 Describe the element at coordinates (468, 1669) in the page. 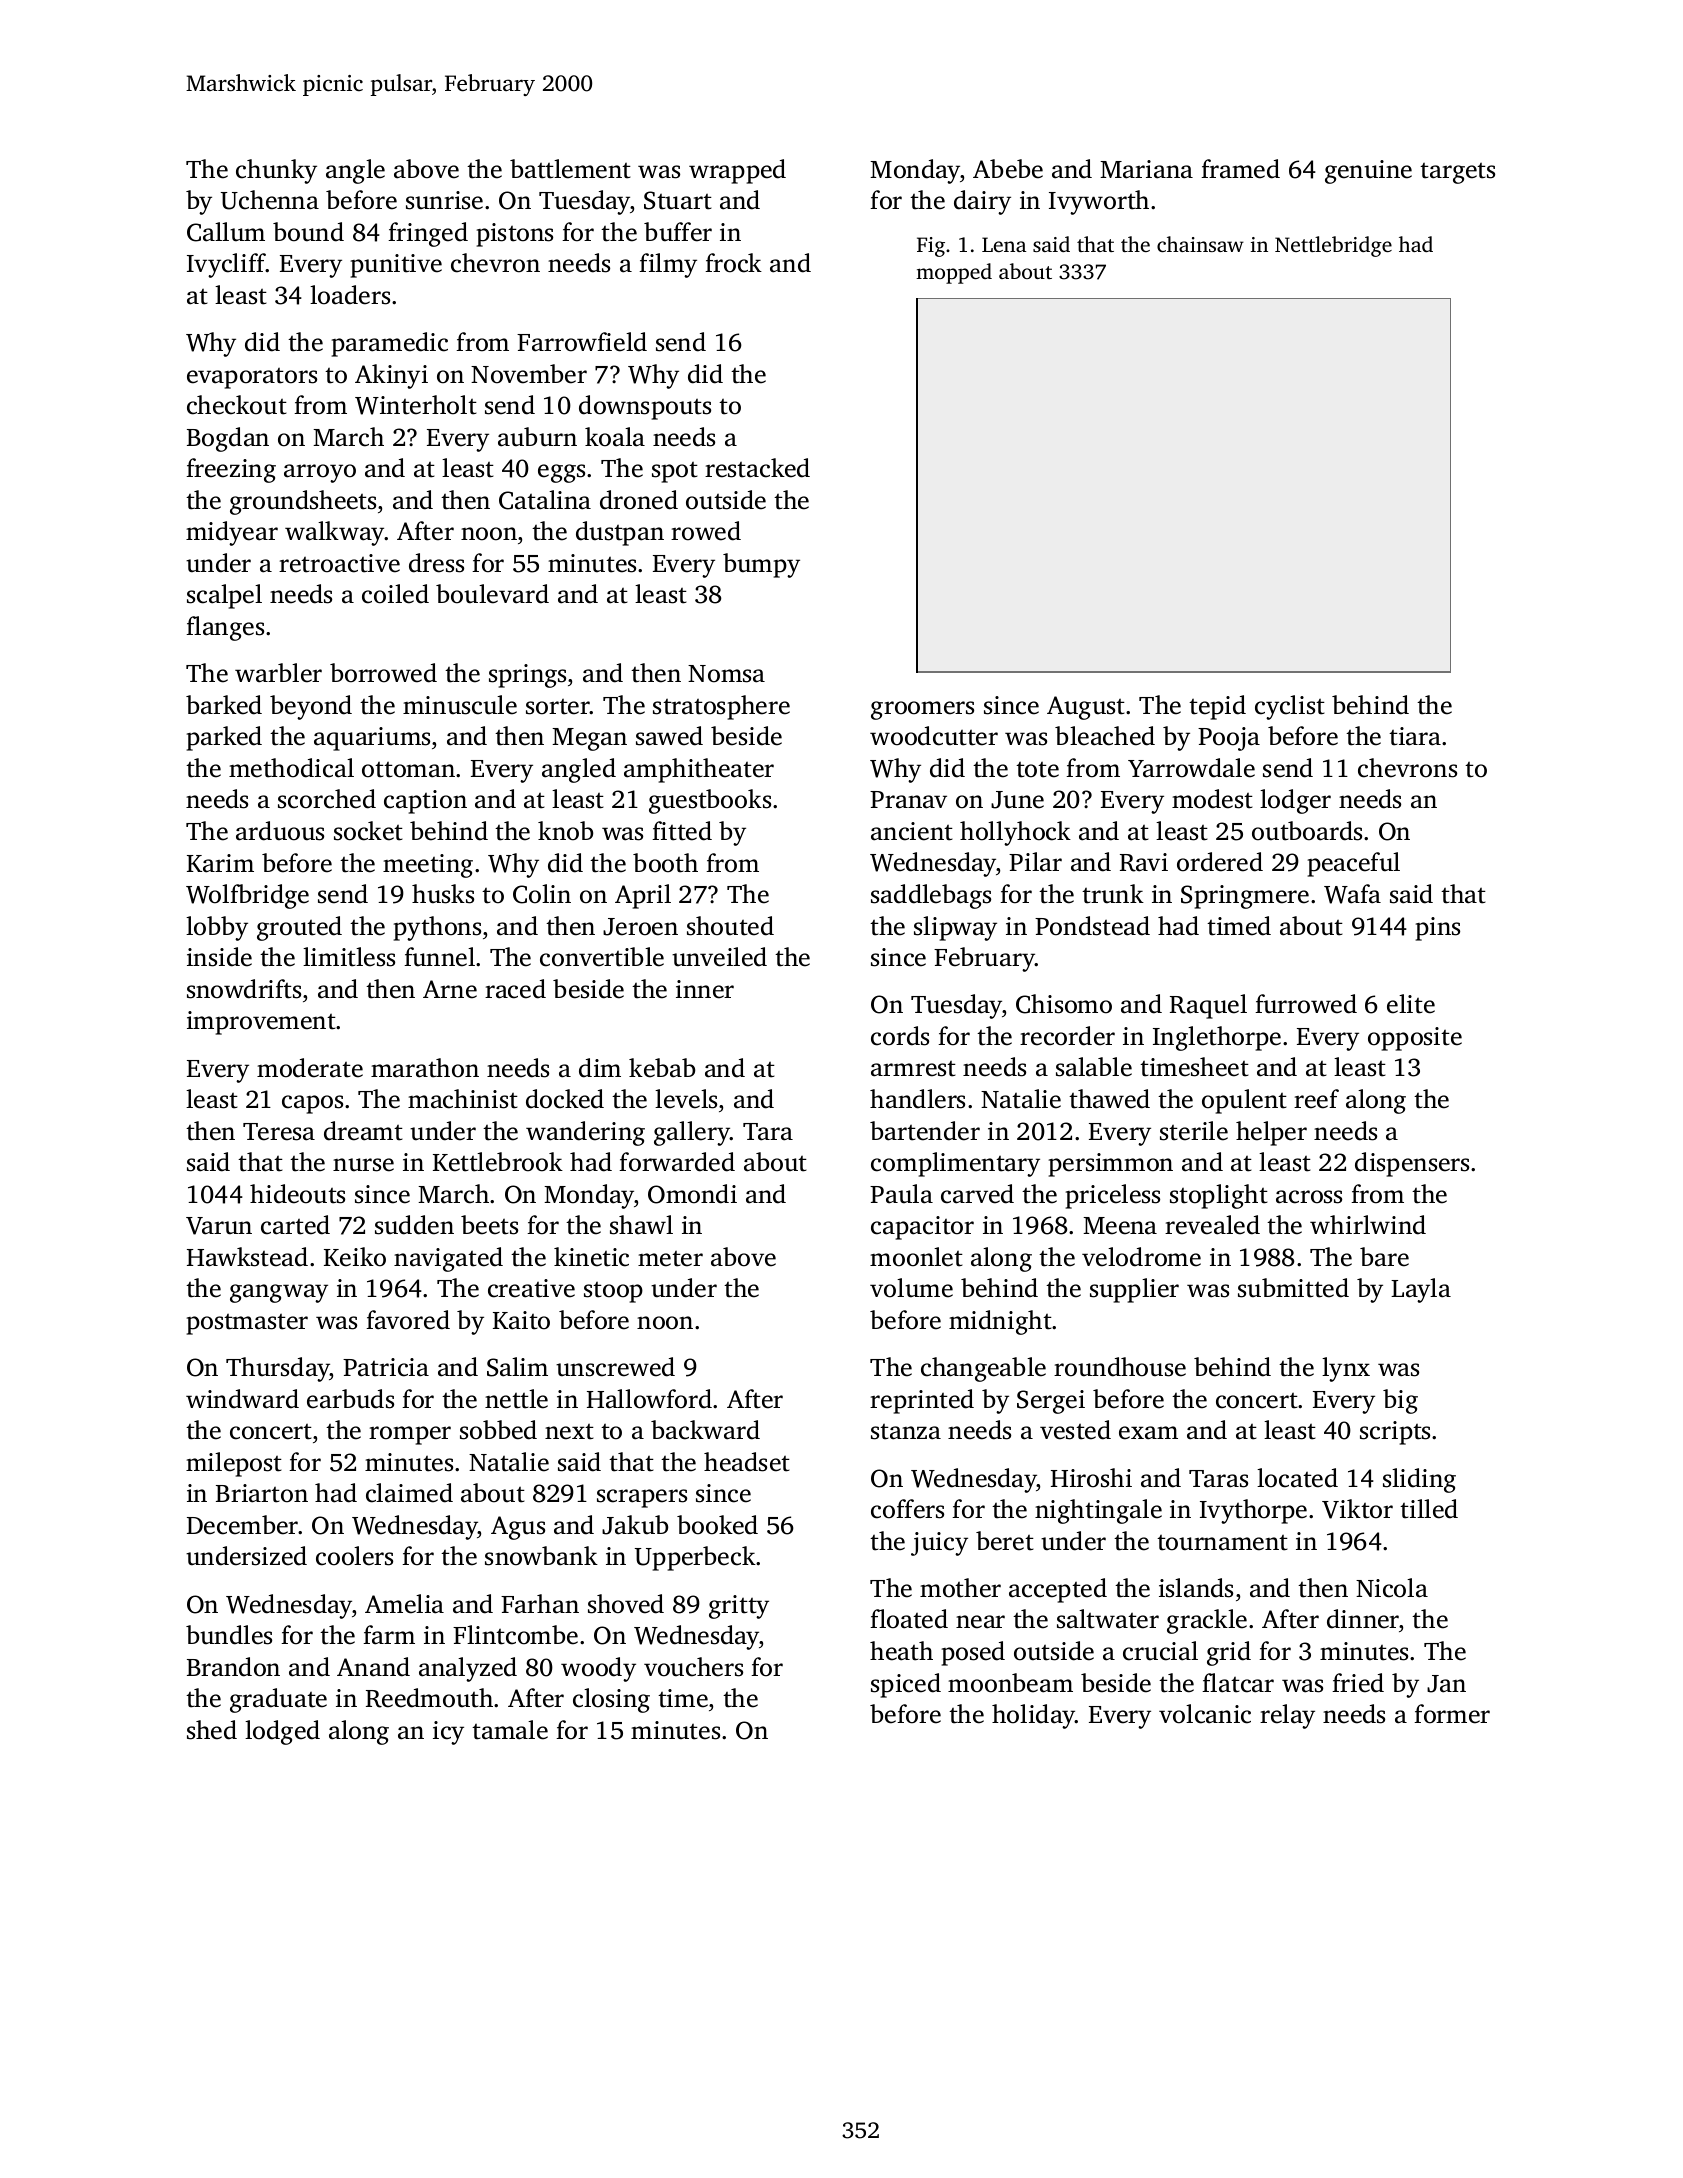

I see `analyzed` at that location.
